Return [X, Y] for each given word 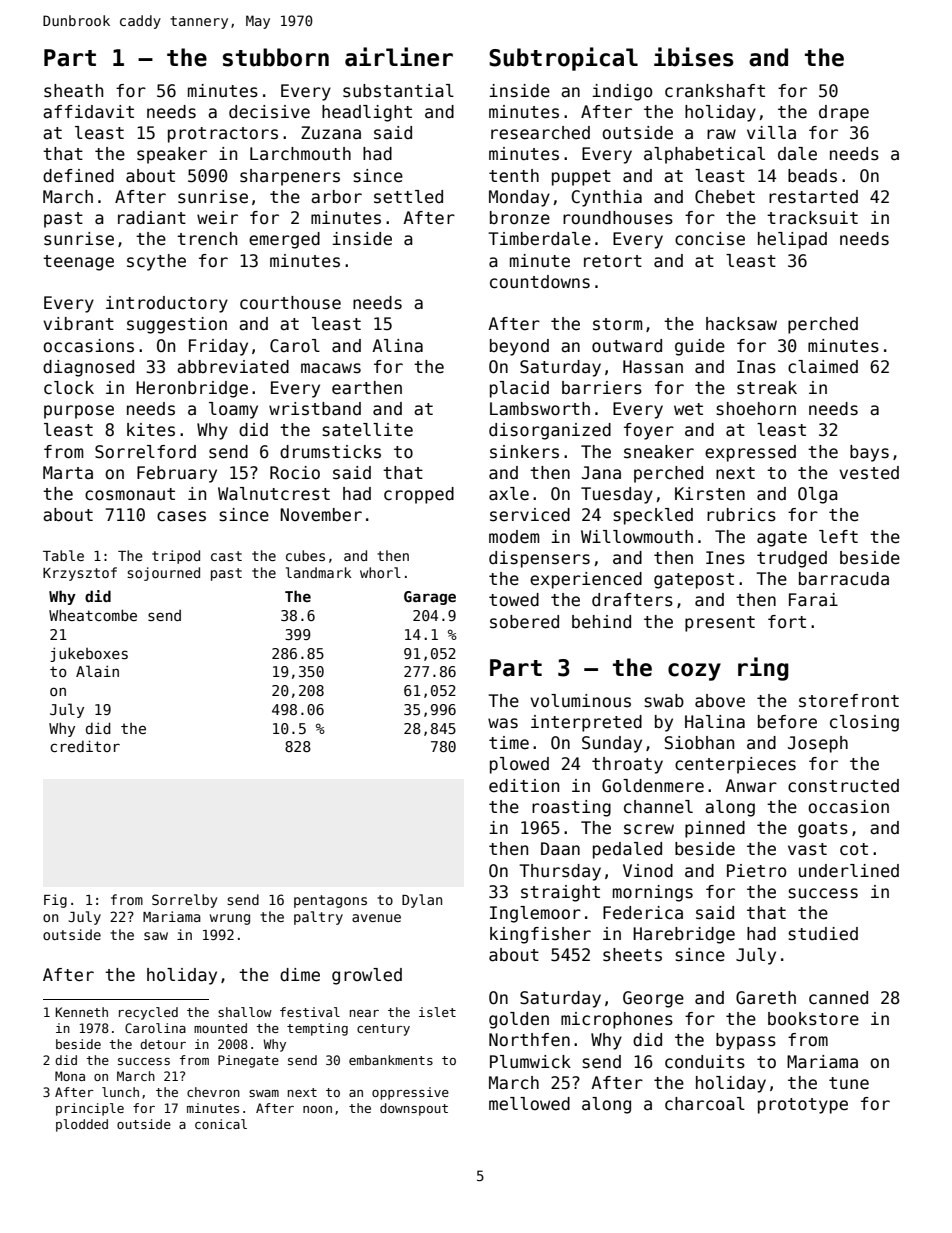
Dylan [422, 901]
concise [710, 239]
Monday [519, 198]
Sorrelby [184, 901]
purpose [79, 412]
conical [221, 1124]
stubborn [276, 57]
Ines [725, 558]
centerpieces [735, 765]
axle [509, 494]
